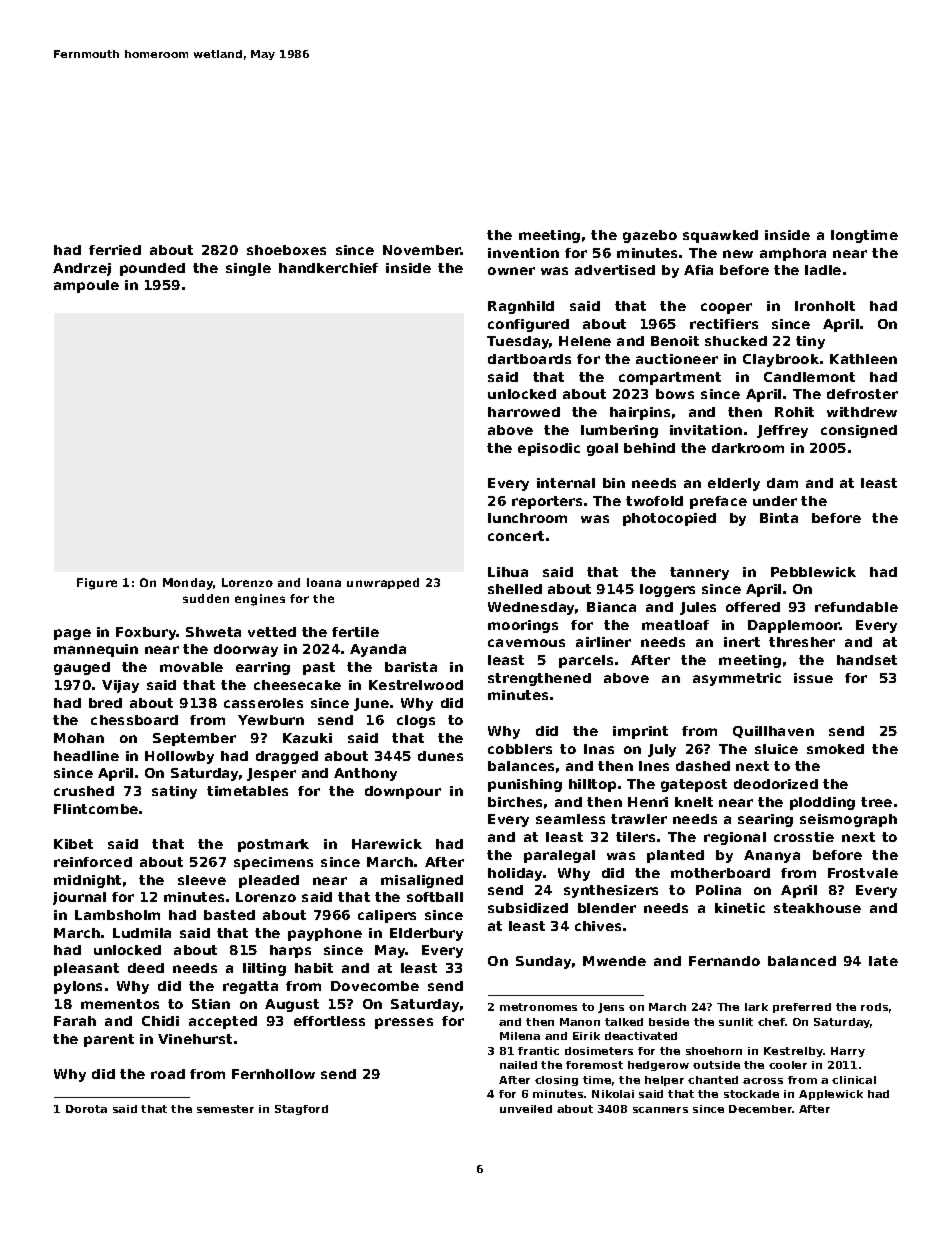  Describe the element at coordinates (324, 582) in the screenshot. I see `Ioana` at that location.
